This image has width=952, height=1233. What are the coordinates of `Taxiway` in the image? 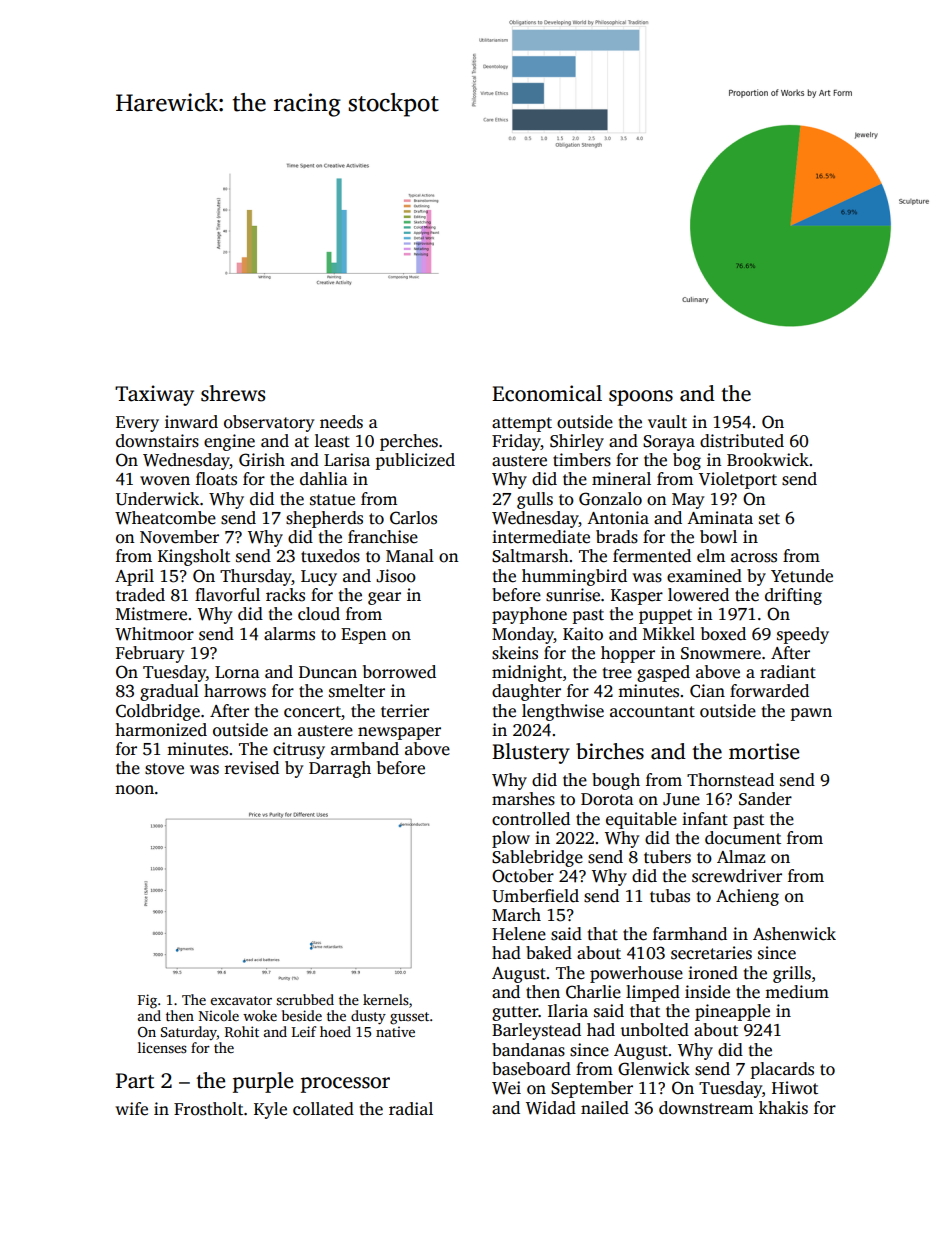 It's located at (154, 395).
